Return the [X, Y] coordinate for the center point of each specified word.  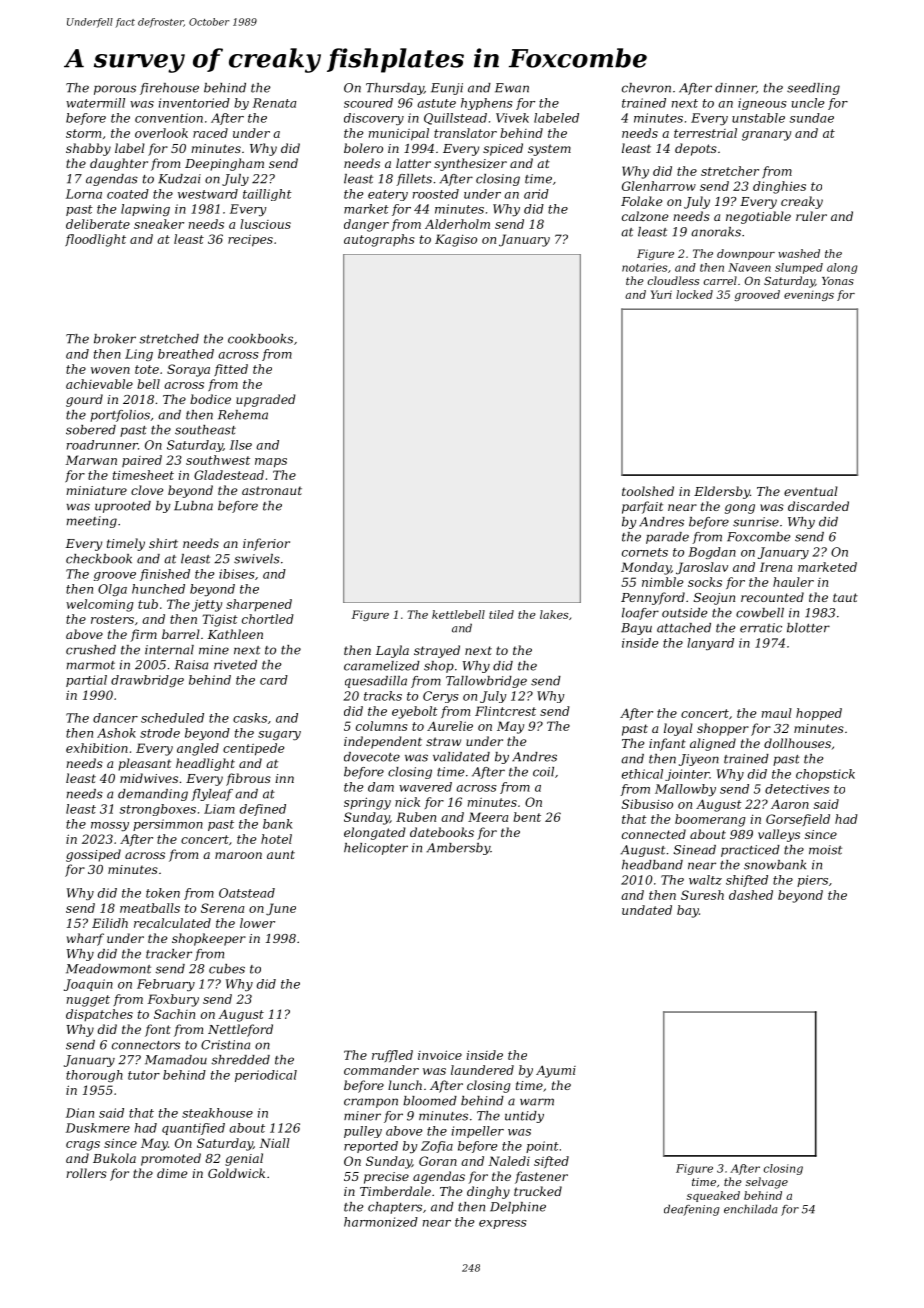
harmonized [381, 1222]
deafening [691, 1210]
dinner [735, 88]
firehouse [169, 89]
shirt [163, 543]
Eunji [447, 89]
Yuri [661, 294]
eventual [811, 491]
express [503, 1224]
